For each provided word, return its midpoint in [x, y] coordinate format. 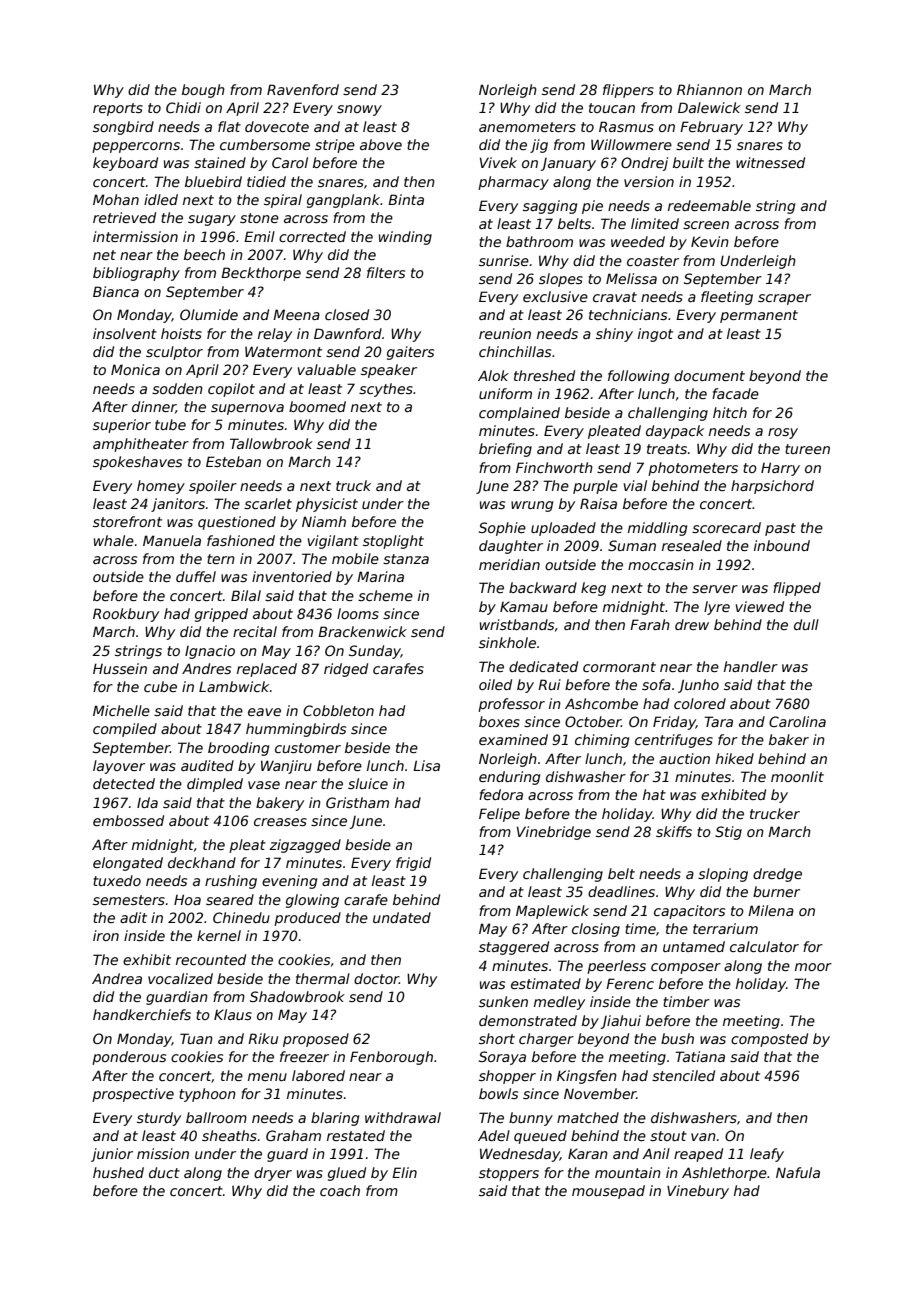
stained [220, 162]
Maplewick [552, 912]
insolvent [125, 333]
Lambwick [234, 686]
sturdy [159, 1119]
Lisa [426, 765]
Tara [718, 721]
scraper [784, 299]
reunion [505, 333]
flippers [628, 91]
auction [684, 758]
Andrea [117, 978]
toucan [612, 108]
